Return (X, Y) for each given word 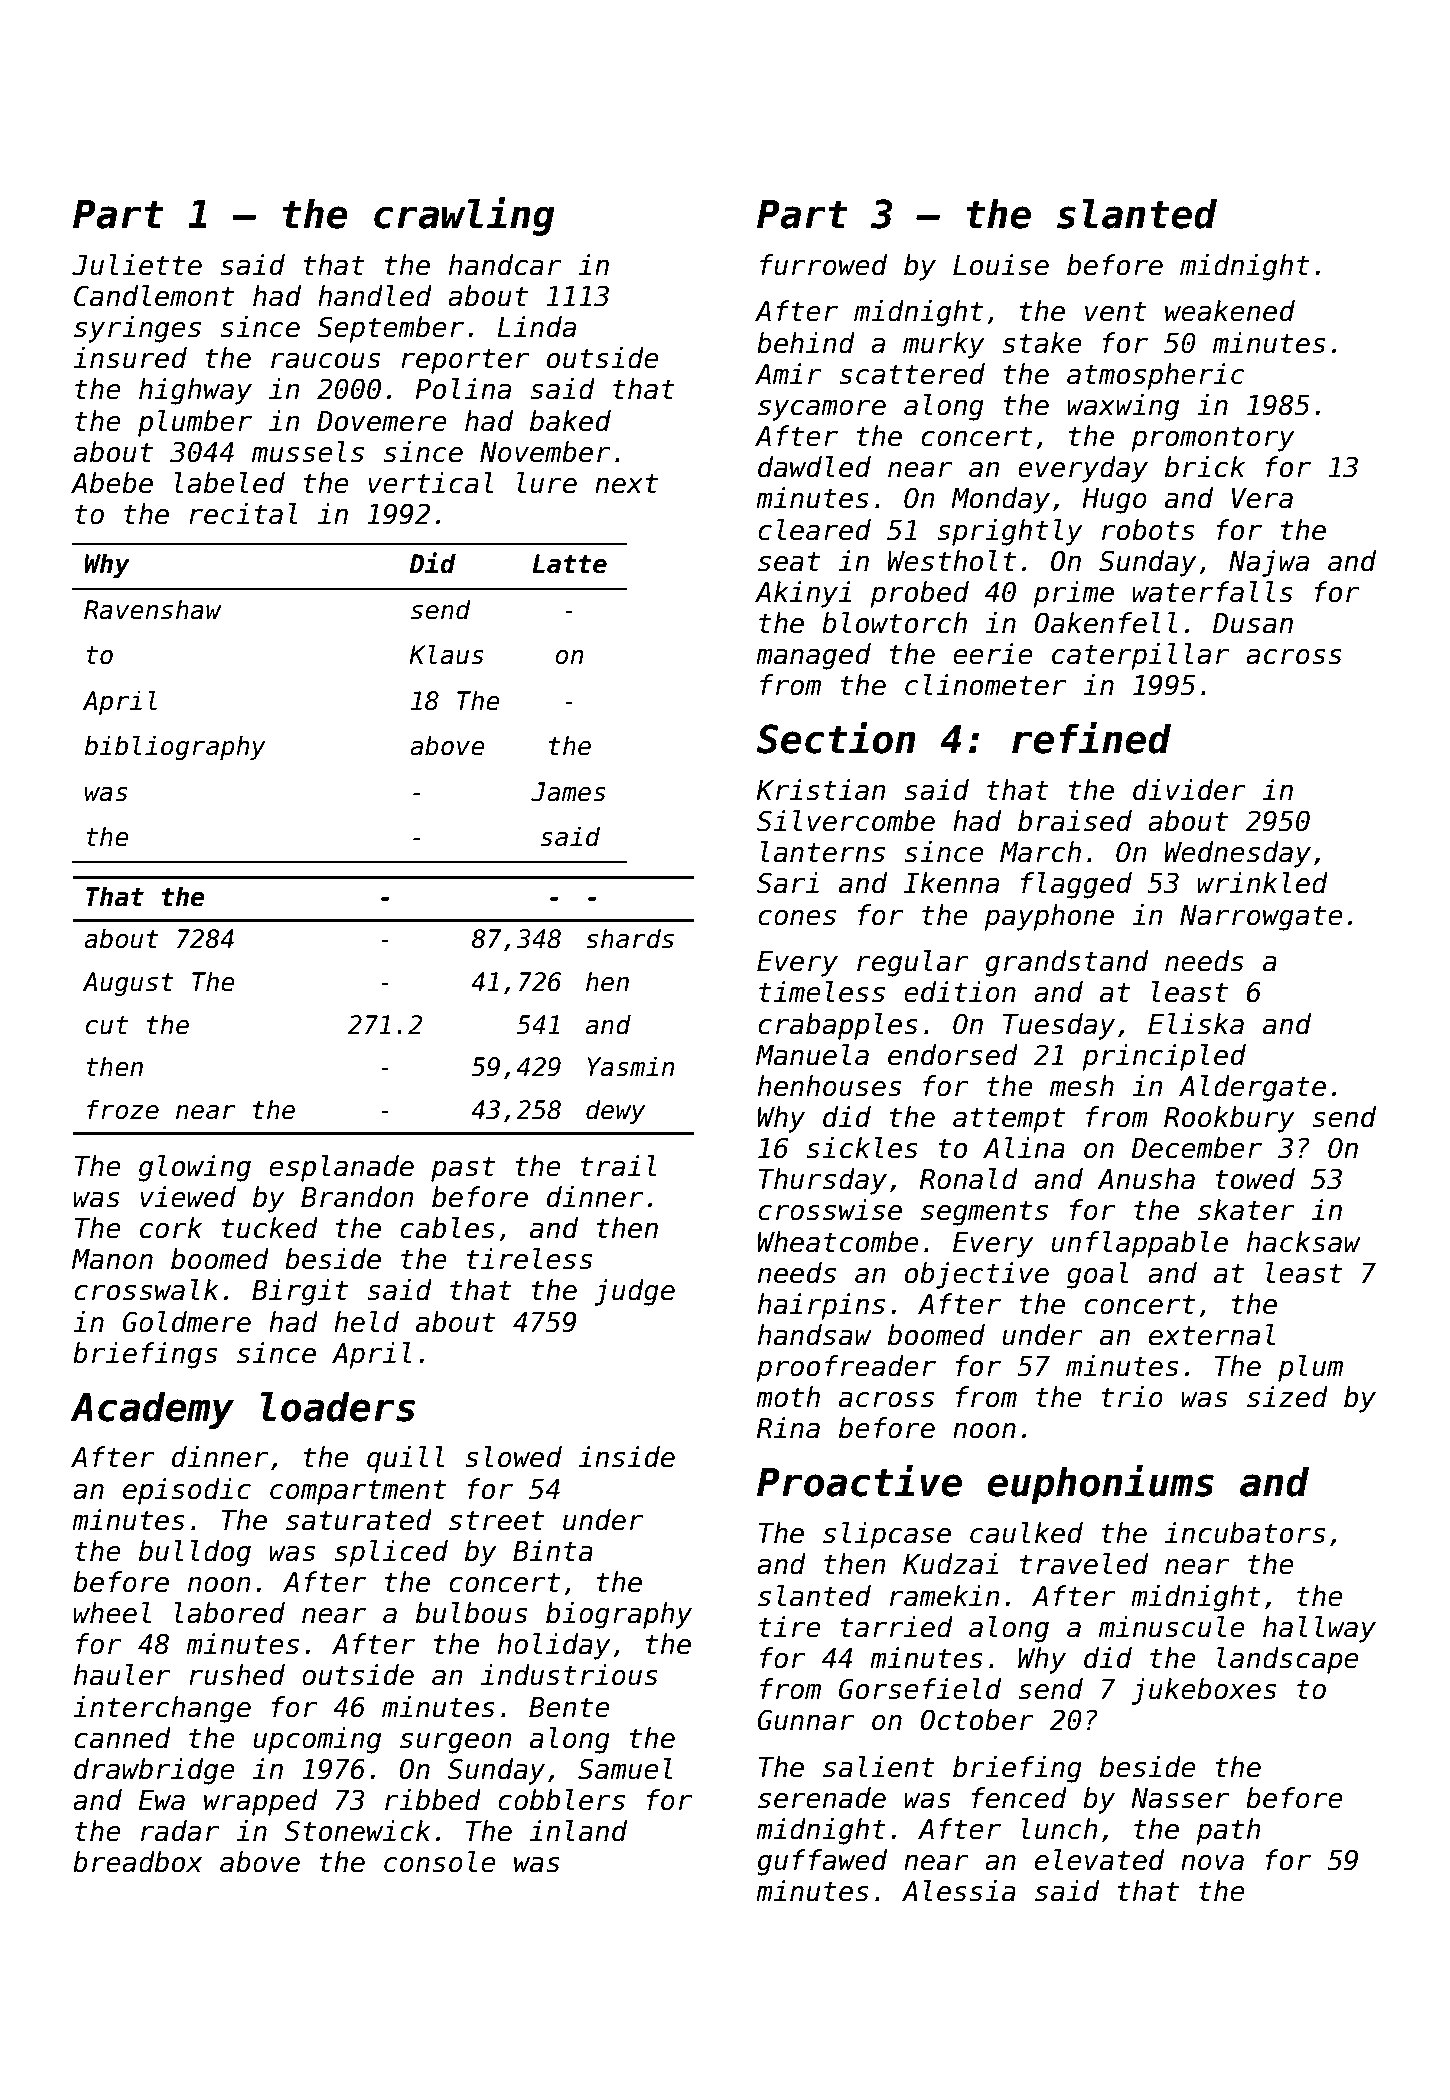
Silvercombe (846, 821)
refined (1091, 738)
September (390, 329)
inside (627, 1457)
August (128, 984)
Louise (1001, 265)
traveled (1084, 1564)
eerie (993, 654)
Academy (152, 1410)
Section (836, 738)
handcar (505, 265)
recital (243, 514)
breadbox (138, 1862)
